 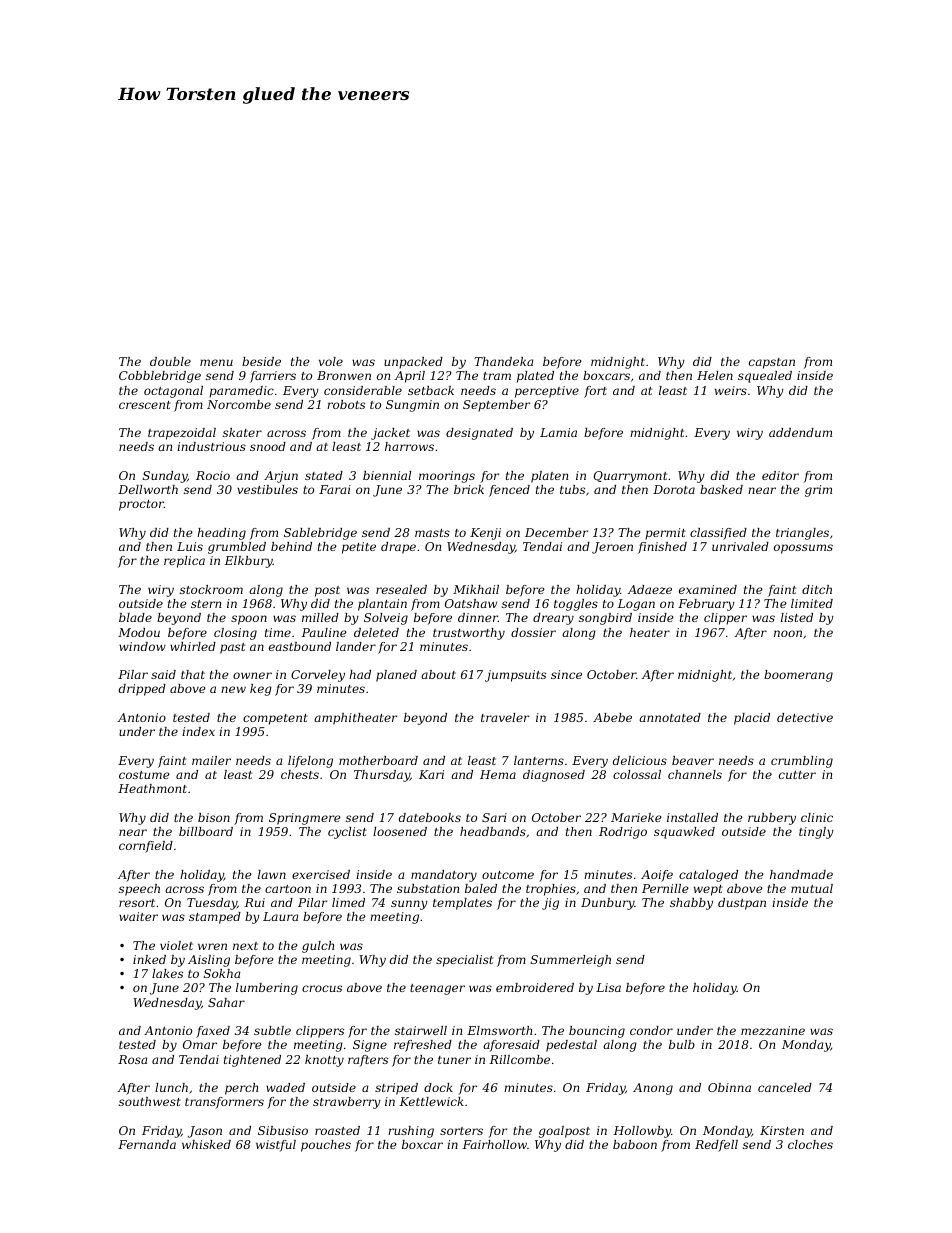 What do you see at coordinates (772, 363) in the screenshot?
I see `capstan` at bounding box center [772, 363].
